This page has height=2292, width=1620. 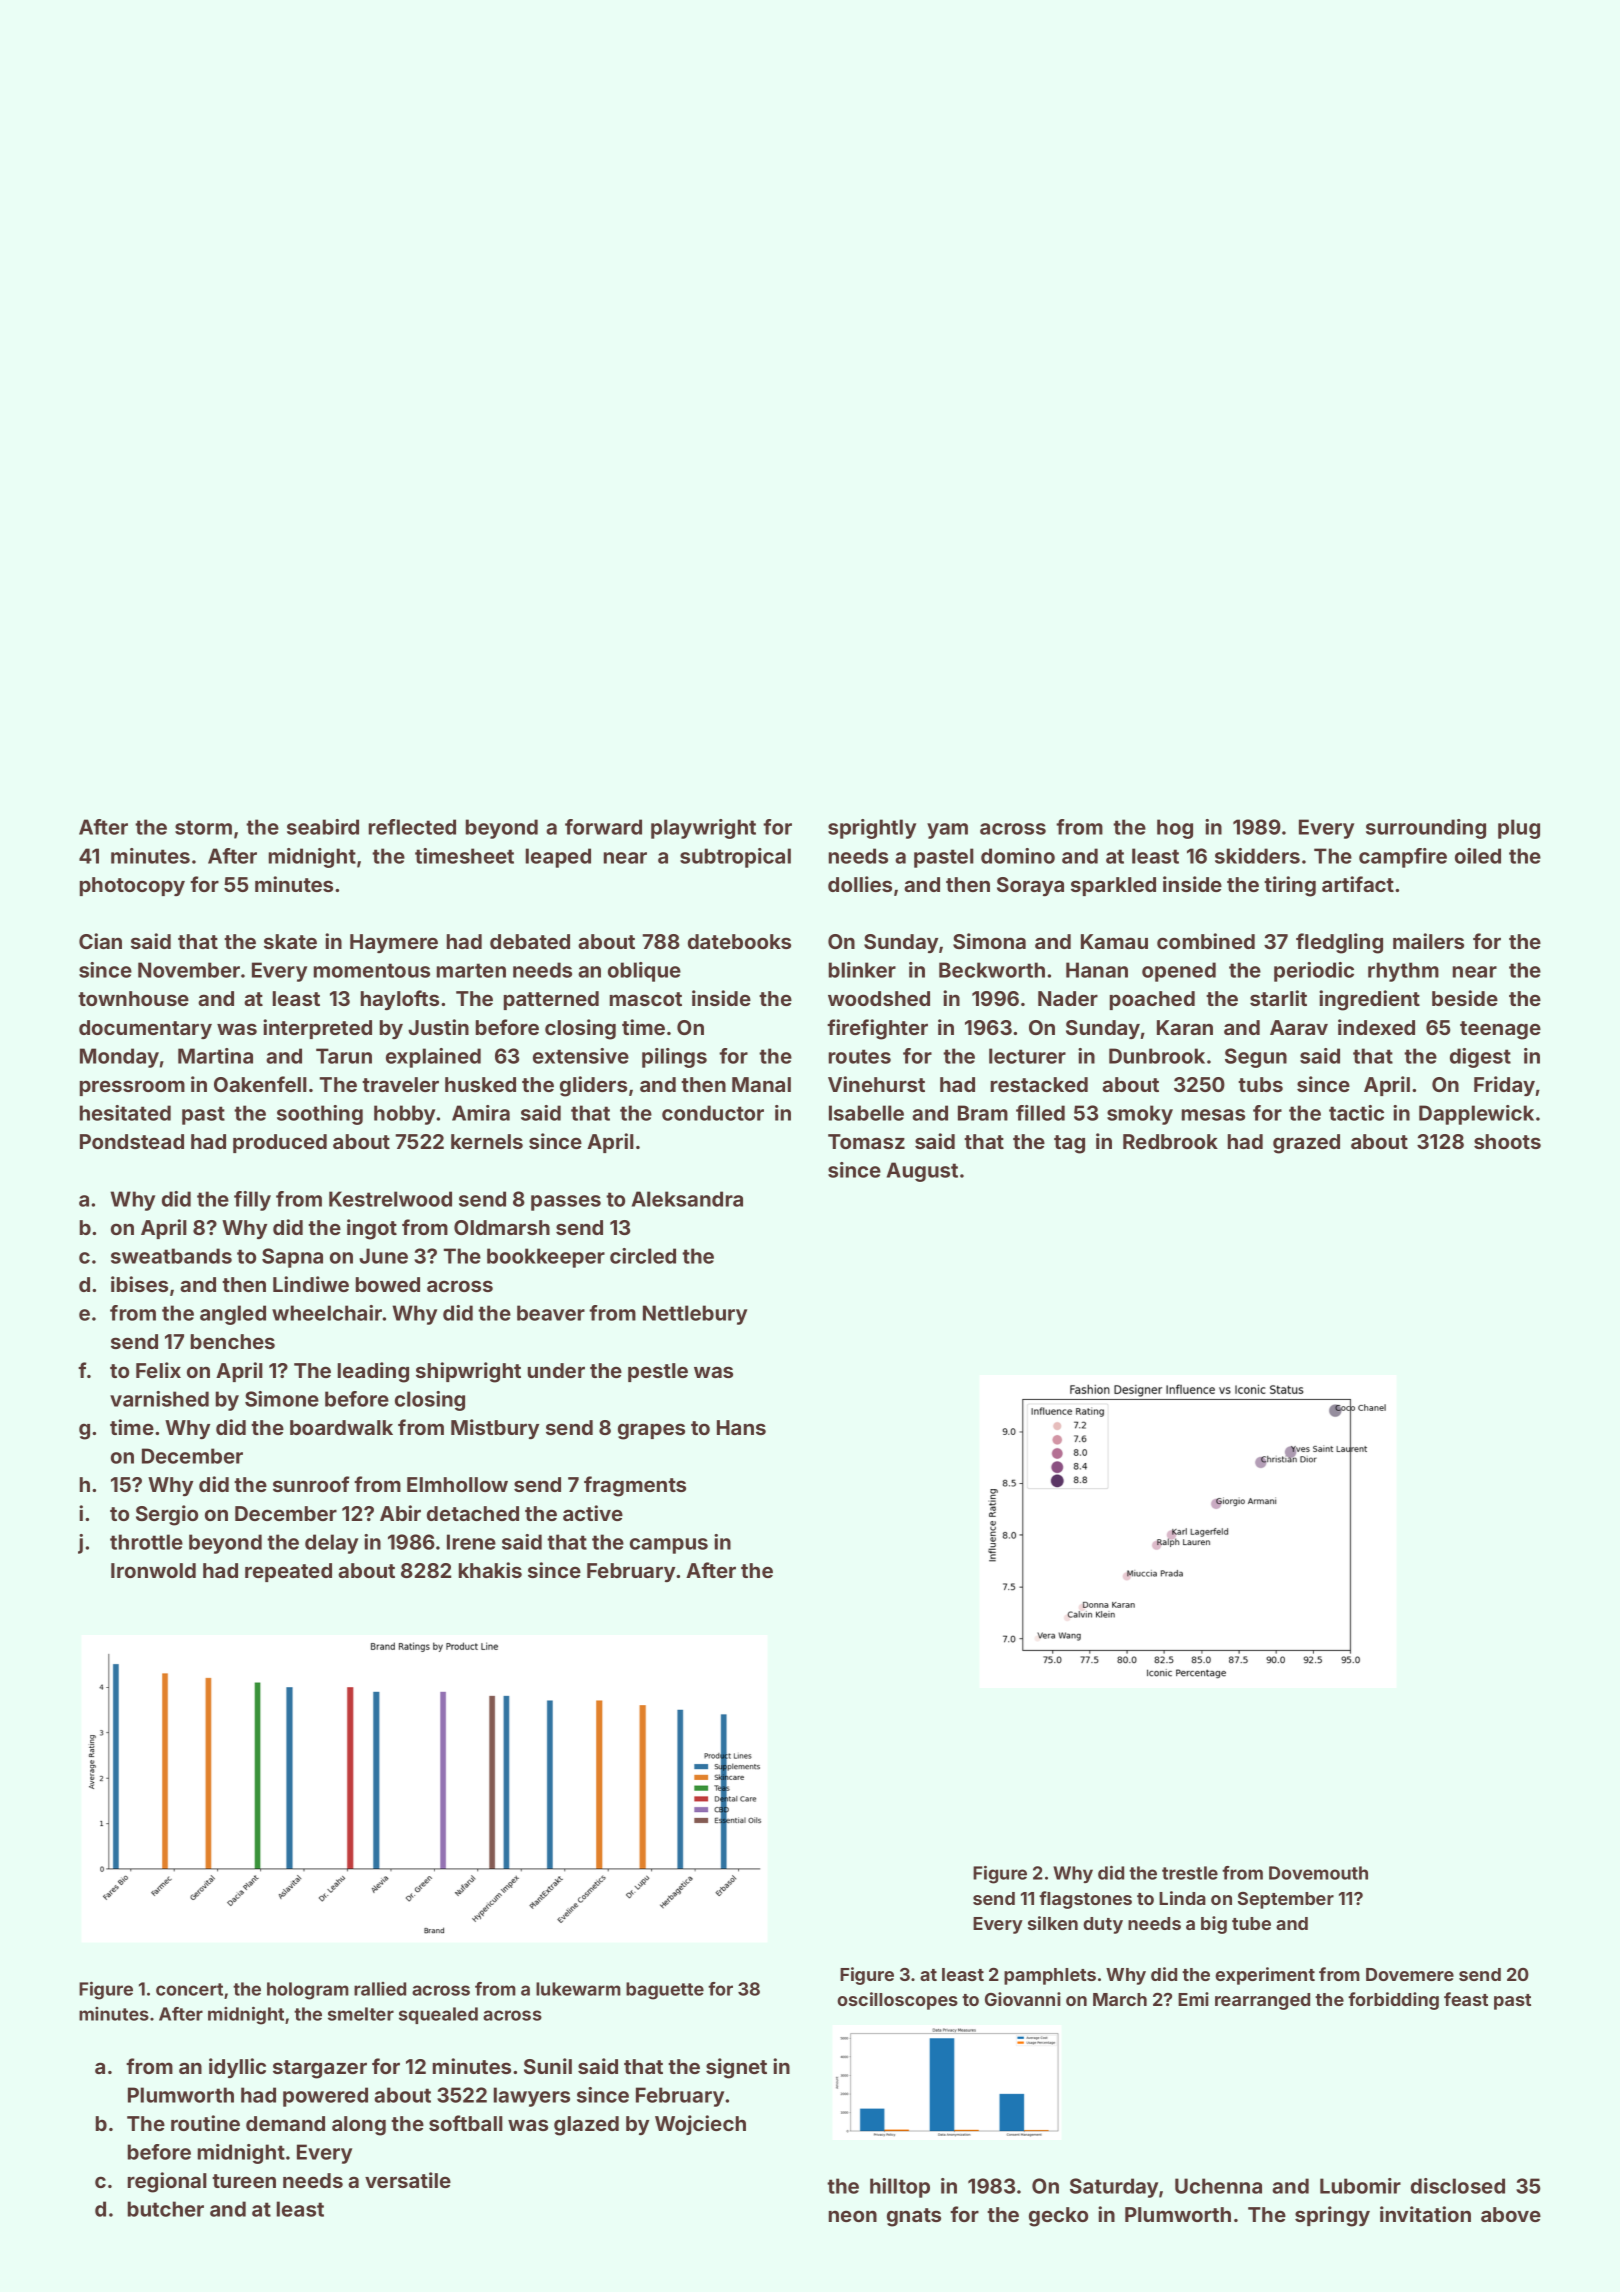 I want to click on Nettlebury, so click(x=695, y=1315).
